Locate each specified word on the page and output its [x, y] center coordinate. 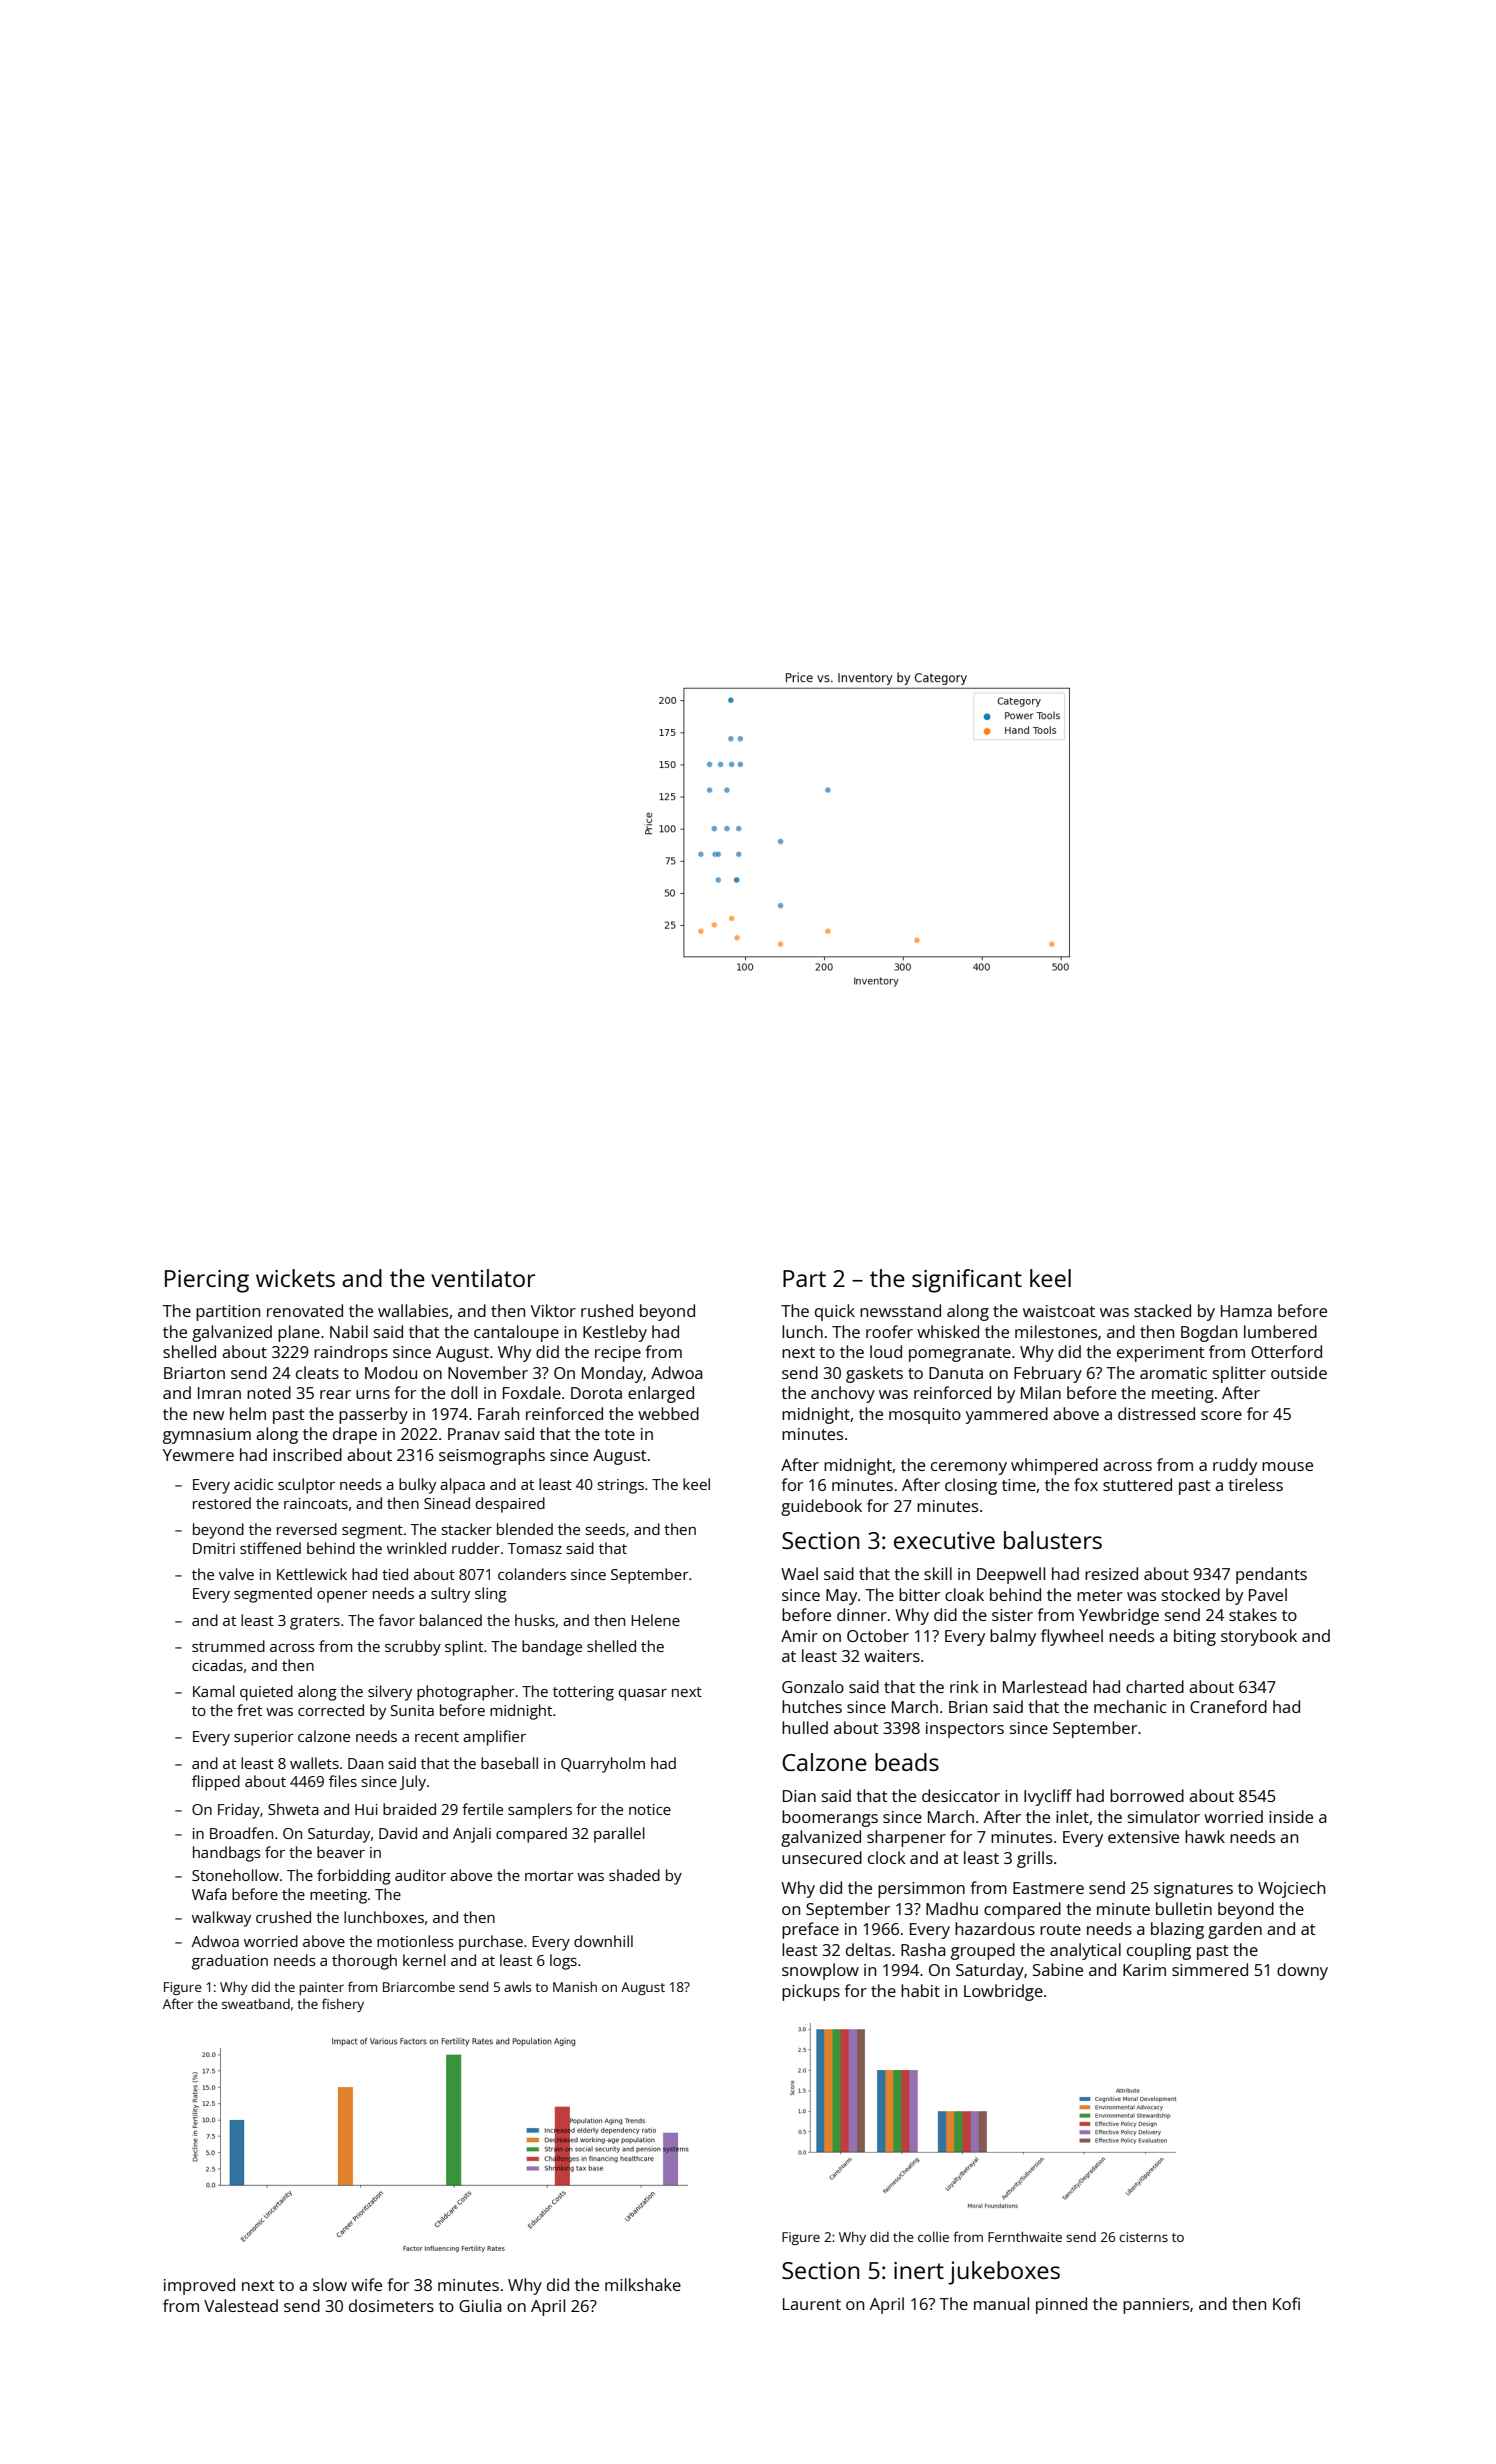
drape [355, 1435]
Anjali [472, 1835]
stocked [1191, 1594]
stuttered [1137, 1484]
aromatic [1173, 1373]
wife [366, 2284]
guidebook [821, 1507]
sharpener [906, 1838]
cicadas [217, 1665]
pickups [811, 1992]
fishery [343, 2005]
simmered [1210, 1969]
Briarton [194, 1373]
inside [1291, 1816]
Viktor [553, 1310]
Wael [799, 1573]
